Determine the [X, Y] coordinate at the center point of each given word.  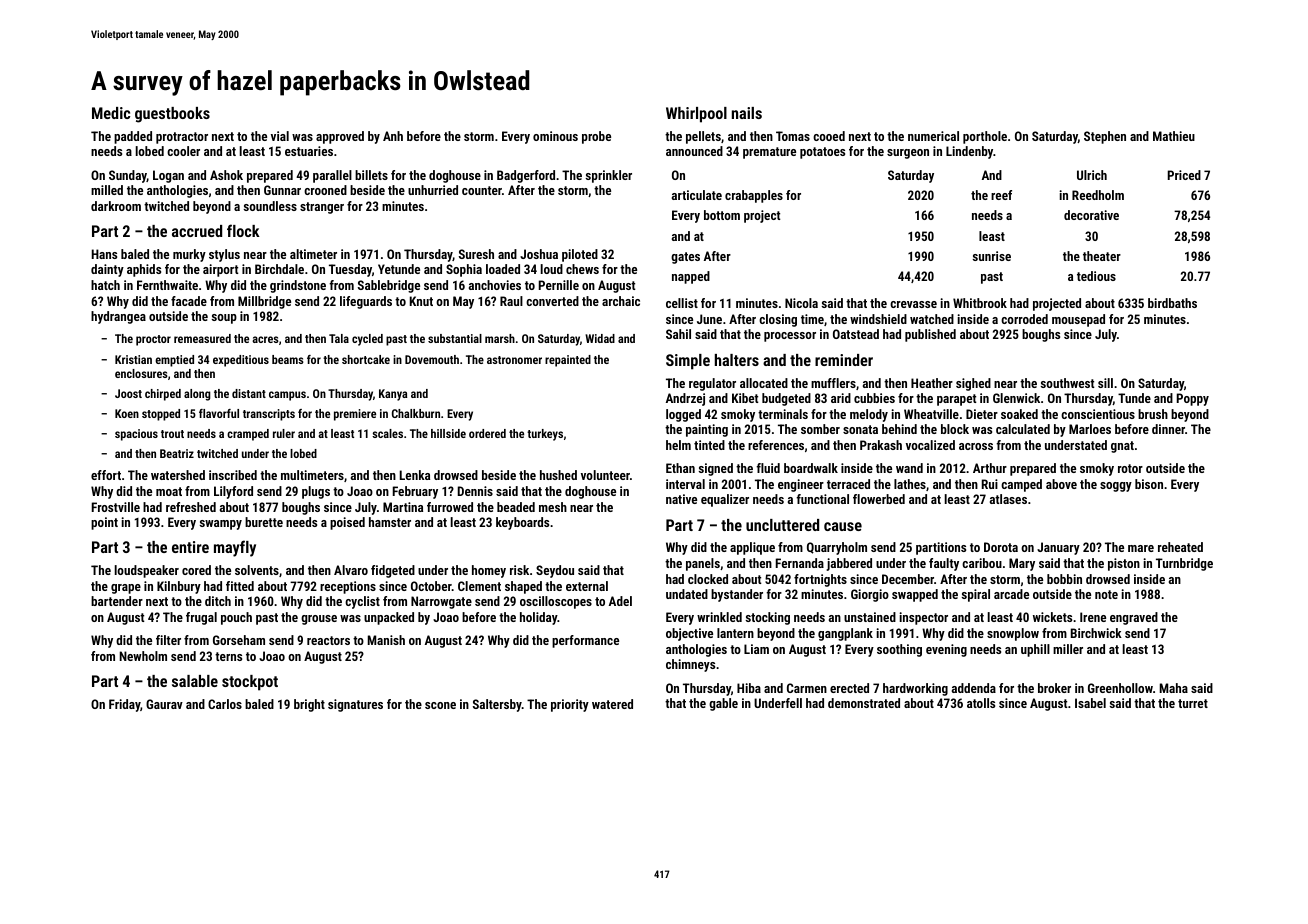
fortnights [820, 580]
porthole [985, 137]
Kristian [133, 359]
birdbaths [1172, 303]
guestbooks [172, 115]
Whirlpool [696, 115]
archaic [621, 301]
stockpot [250, 683]
